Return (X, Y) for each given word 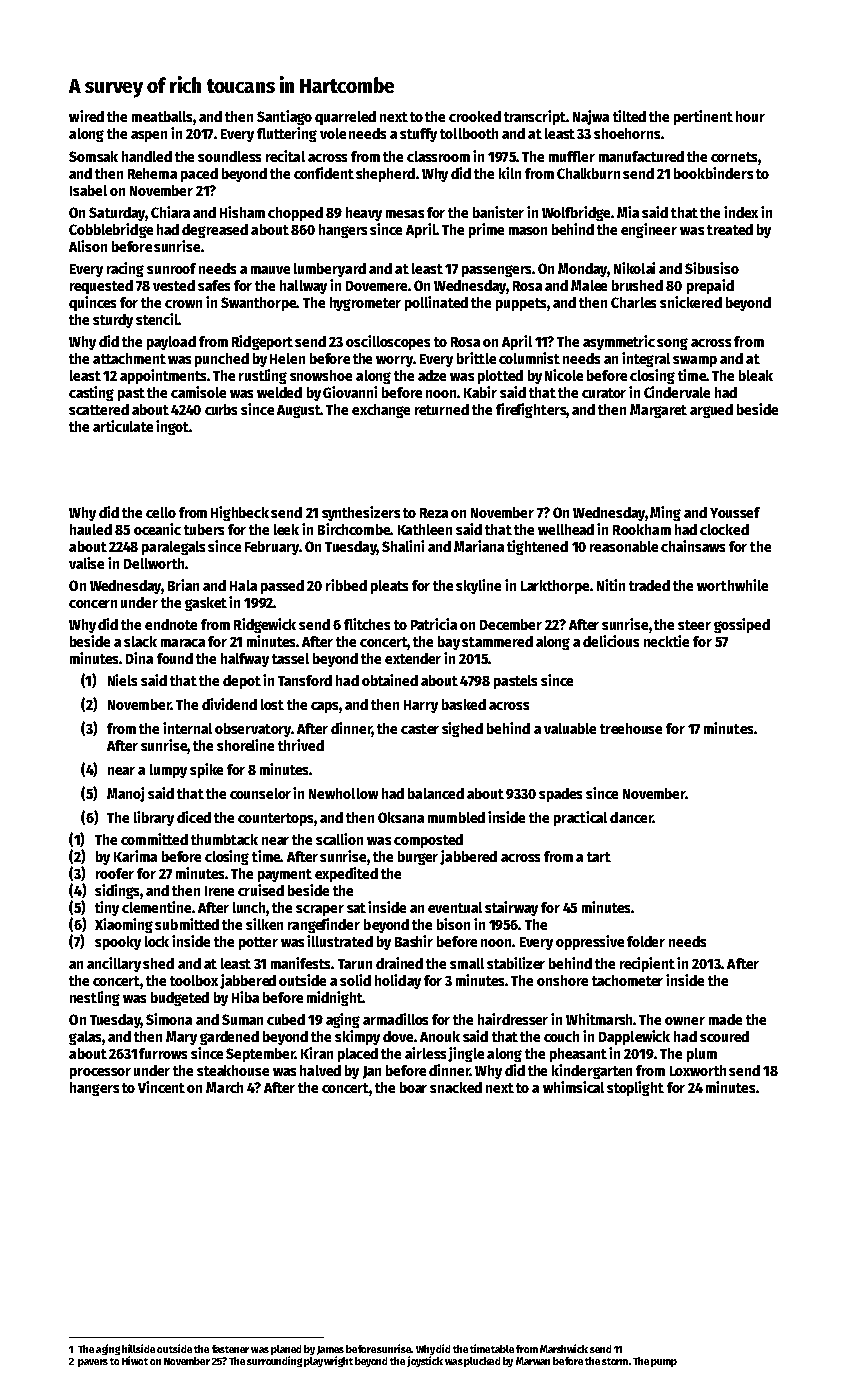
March (224, 1087)
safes (214, 285)
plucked (482, 1362)
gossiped (742, 625)
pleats (389, 587)
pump (664, 1363)
